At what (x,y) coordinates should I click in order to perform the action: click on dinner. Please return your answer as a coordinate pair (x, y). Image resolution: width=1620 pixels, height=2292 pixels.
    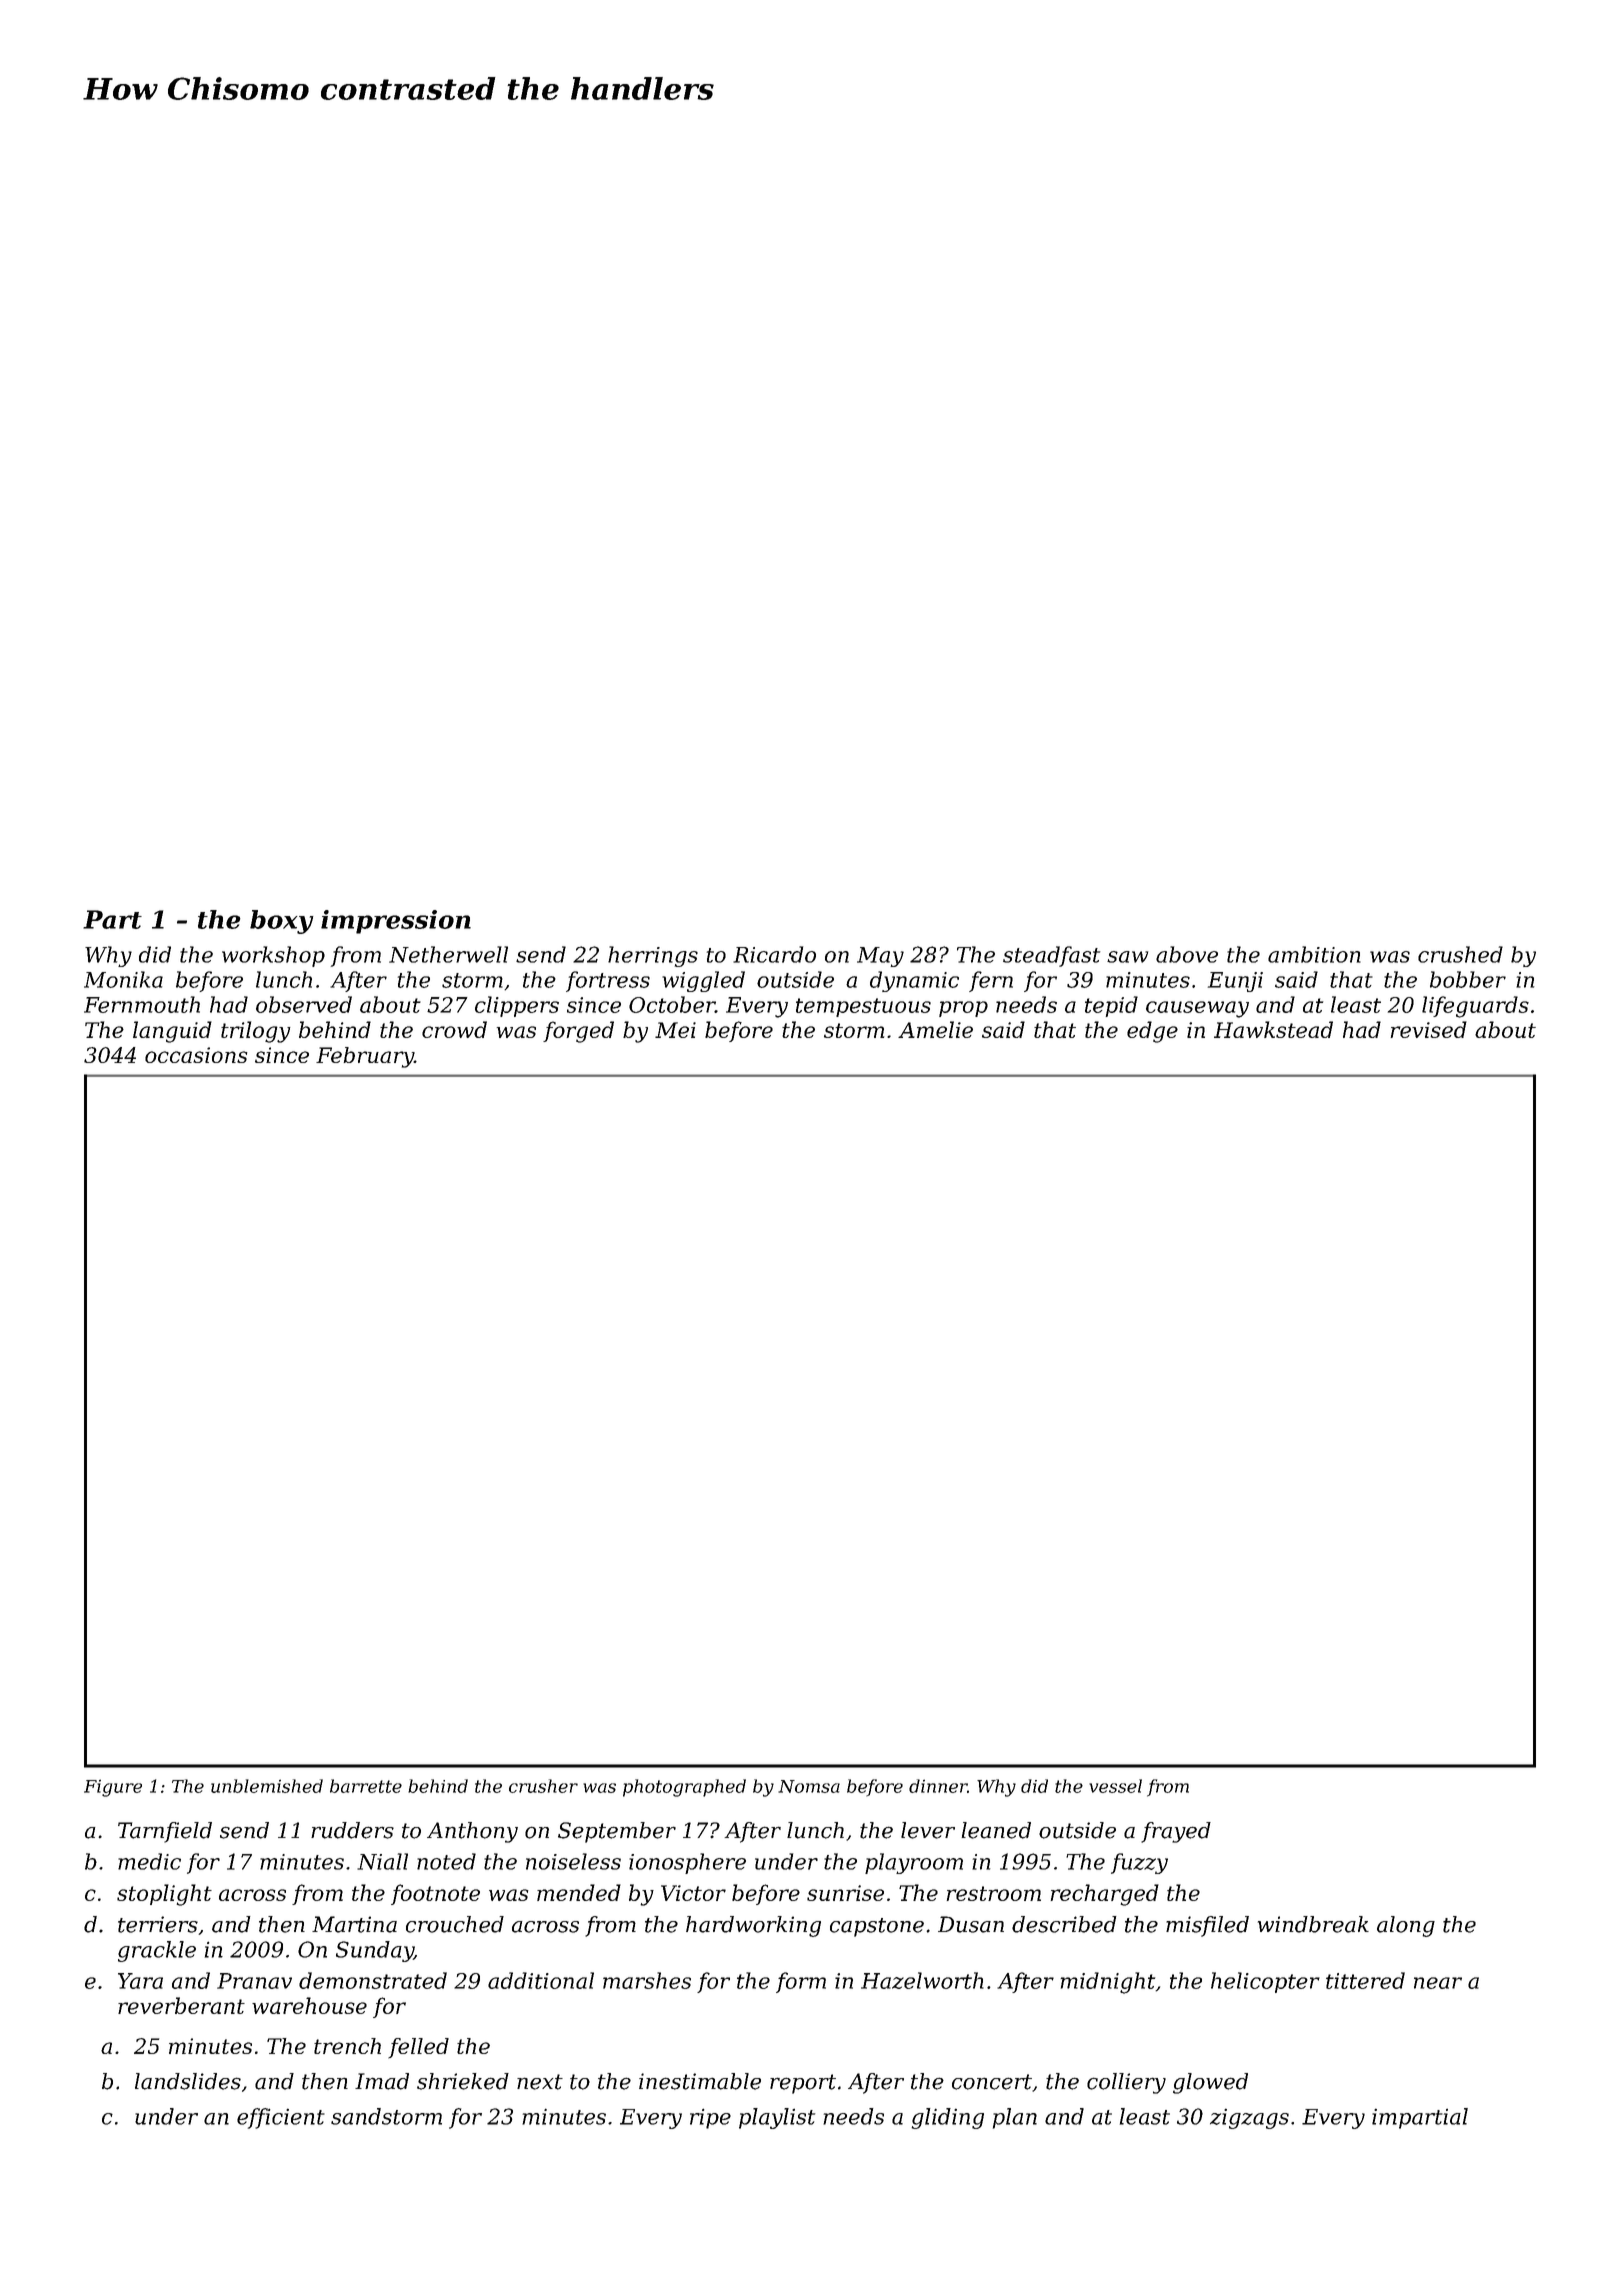
    Looking at the image, I should click on (938, 1786).
